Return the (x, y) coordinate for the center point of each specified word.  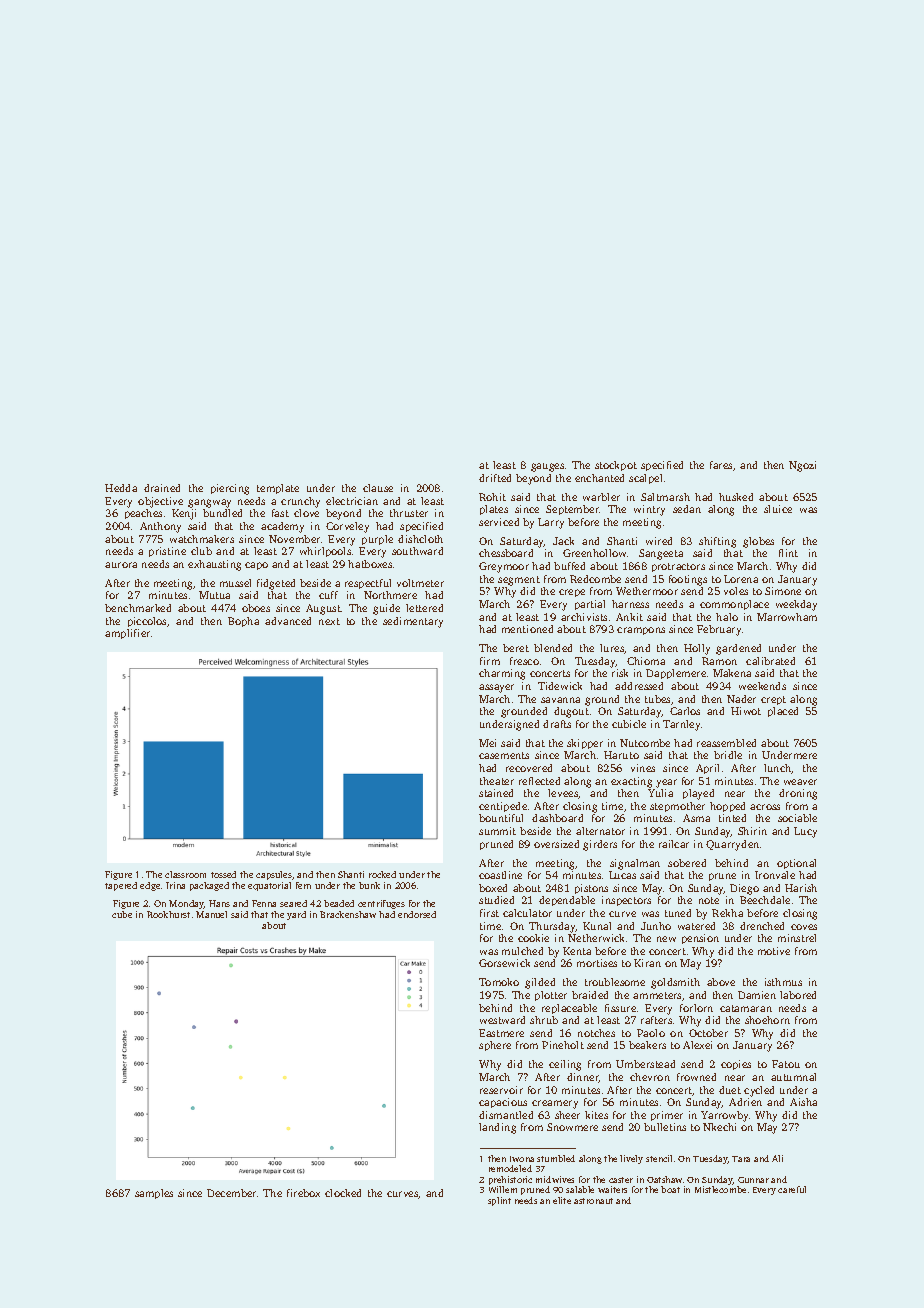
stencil (659, 1158)
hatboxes (370, 564)
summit (497, 831)
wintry (649, 510)
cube (122, 914)
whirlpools (325, 552)
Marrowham (787, 617)
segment (519, 581)
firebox (303, 1193)
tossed (223, 874)
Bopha (243, 622)
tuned (678, 913)
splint (499, 1201)
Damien (757, 995)
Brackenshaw (348, 914)
